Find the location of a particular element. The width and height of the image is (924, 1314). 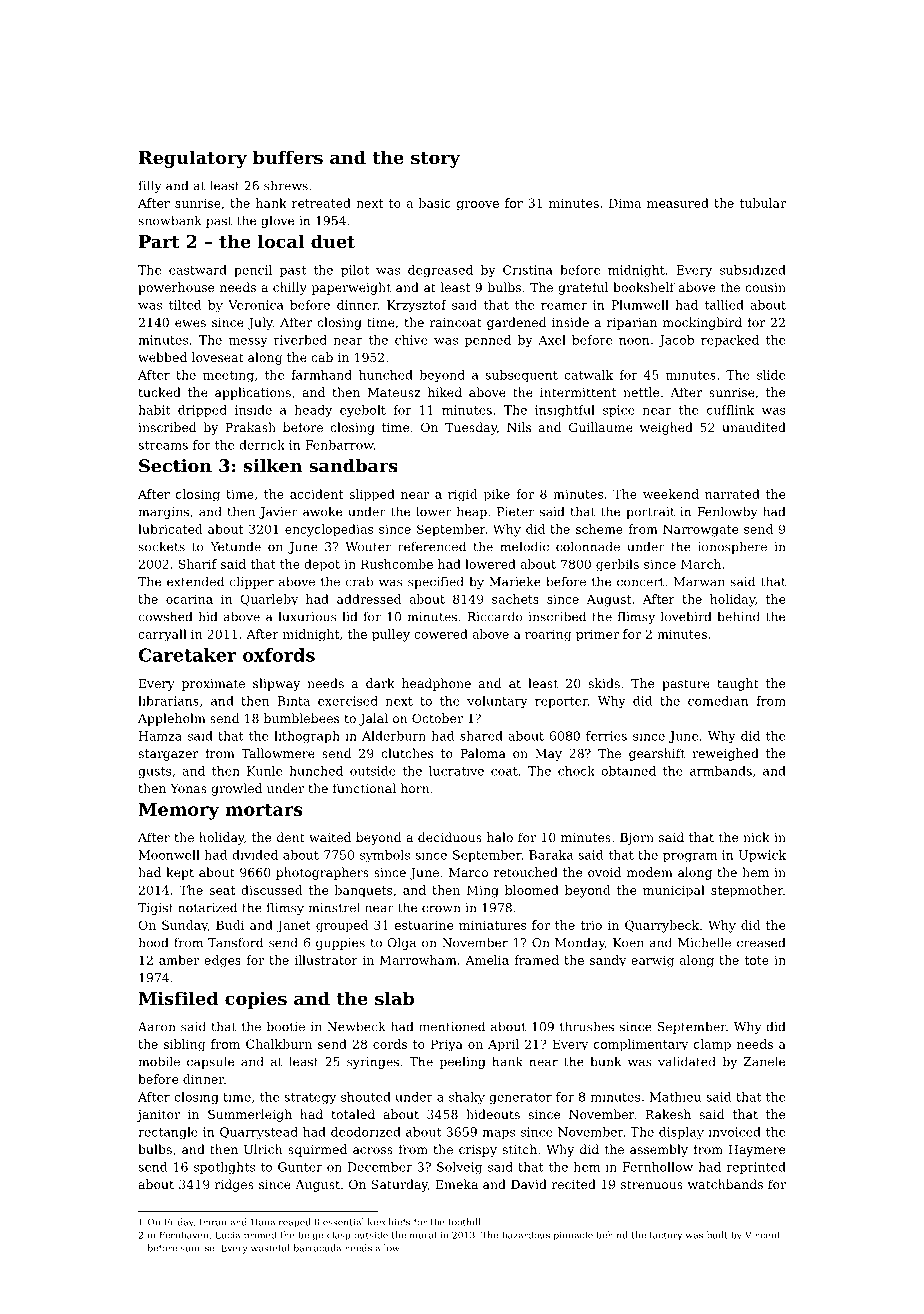

reamer is located at coordinates (564, 306).
